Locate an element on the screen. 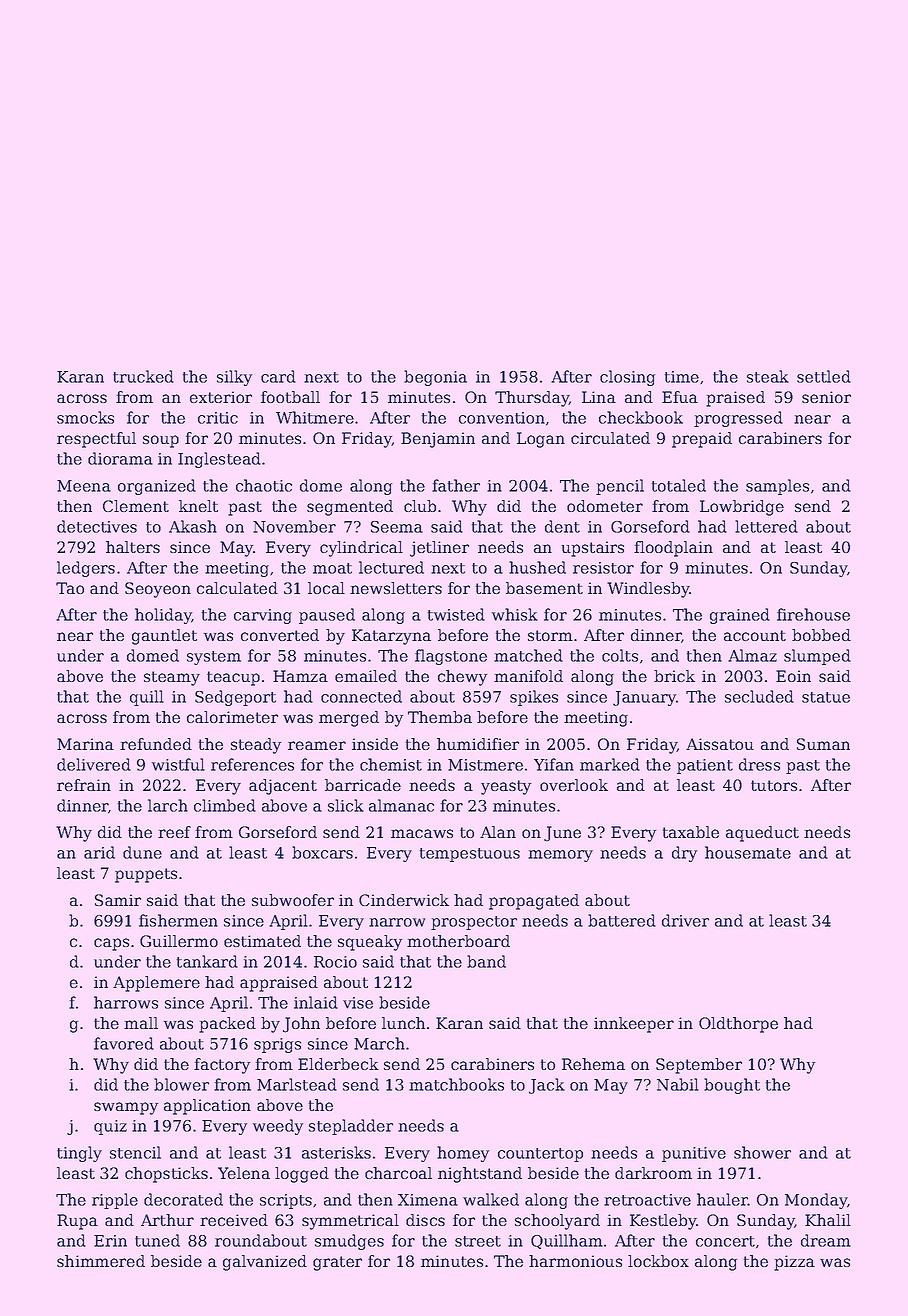 The height and width of the screenshot is (1316, 908). silky is located at coordinates (234, 378).
